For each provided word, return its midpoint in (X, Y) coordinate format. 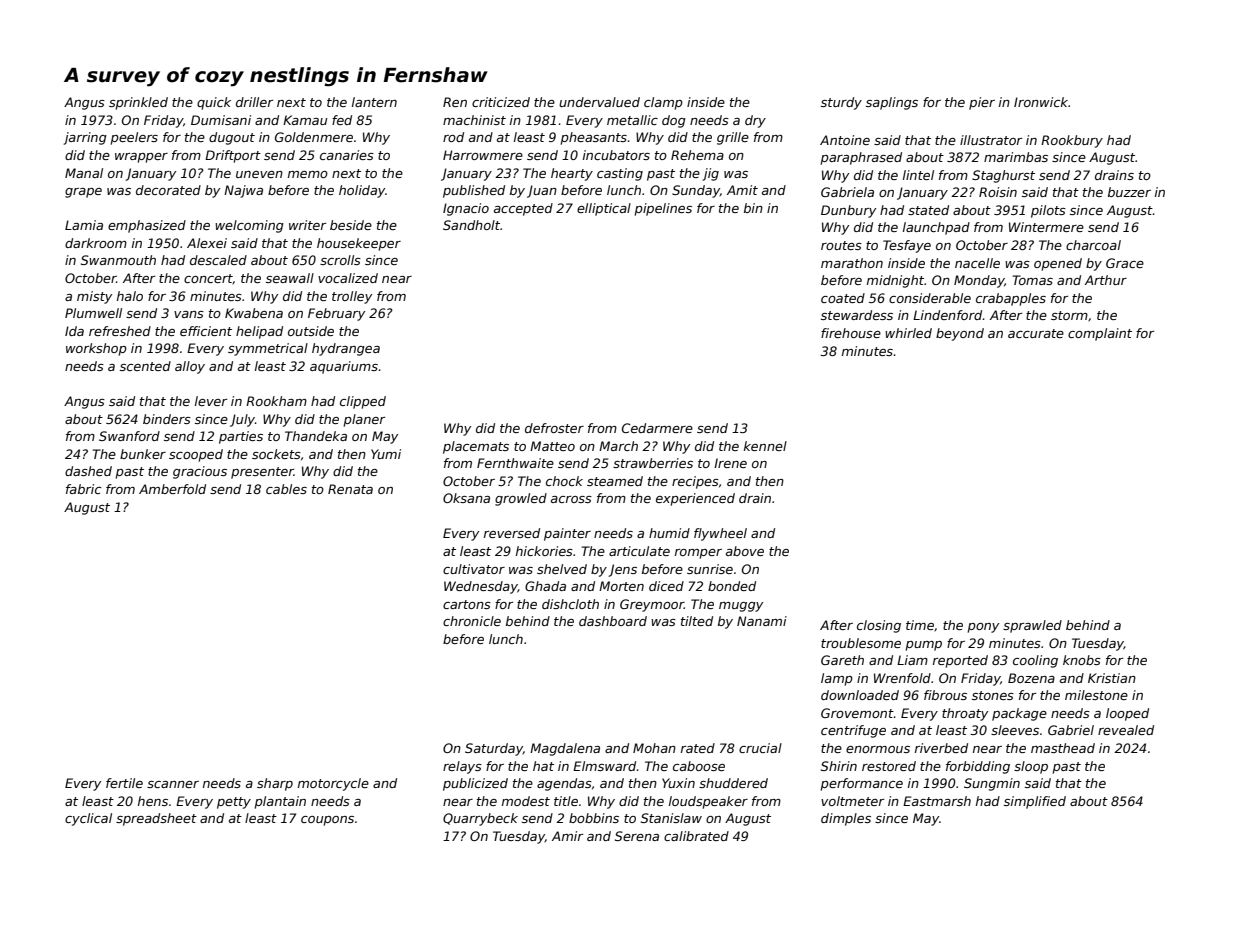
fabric (83, 489)
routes (841, 245)
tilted (697, 621)
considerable (930, 298)
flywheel (720, 534)
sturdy (841, 103)
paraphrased (861, 158)
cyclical (88, 819)
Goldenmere (314, 137)
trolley (352, 297)
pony (983, 628)
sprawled (1032, 626)
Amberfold (172, 489)
